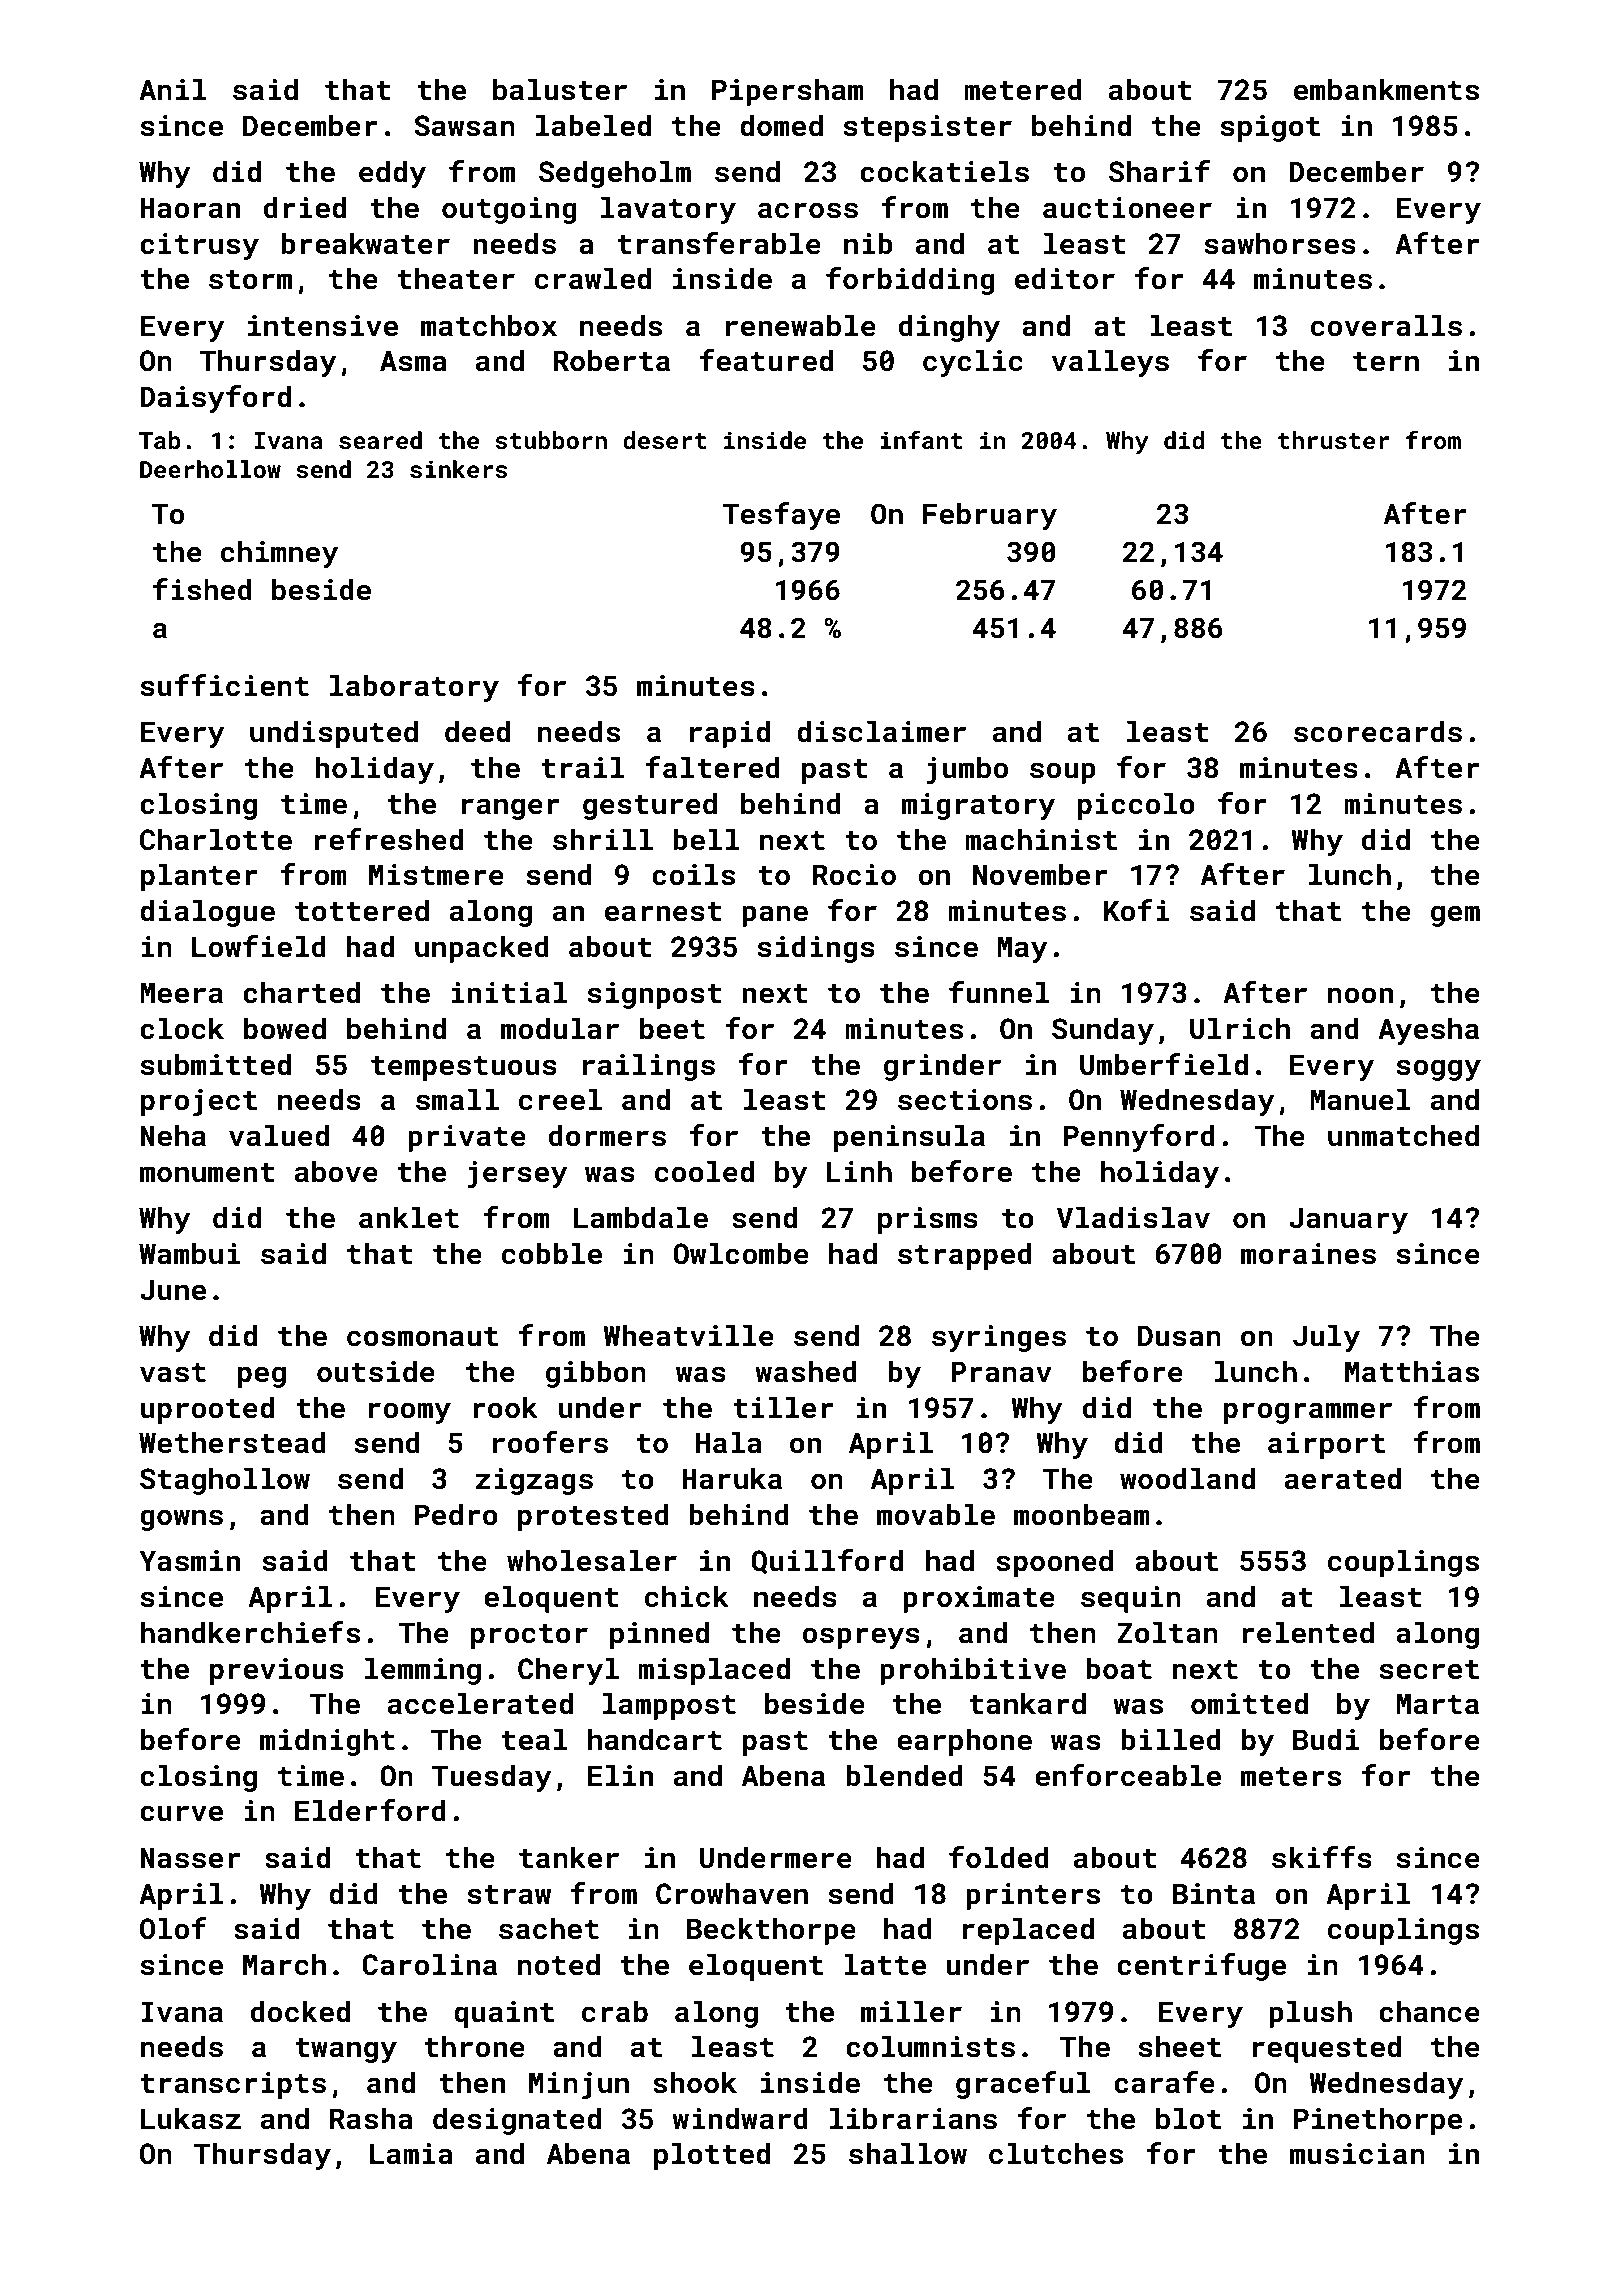 The height and width of the image is (2292, 1620). I want to click on Lamia, so click(411, 2154).
